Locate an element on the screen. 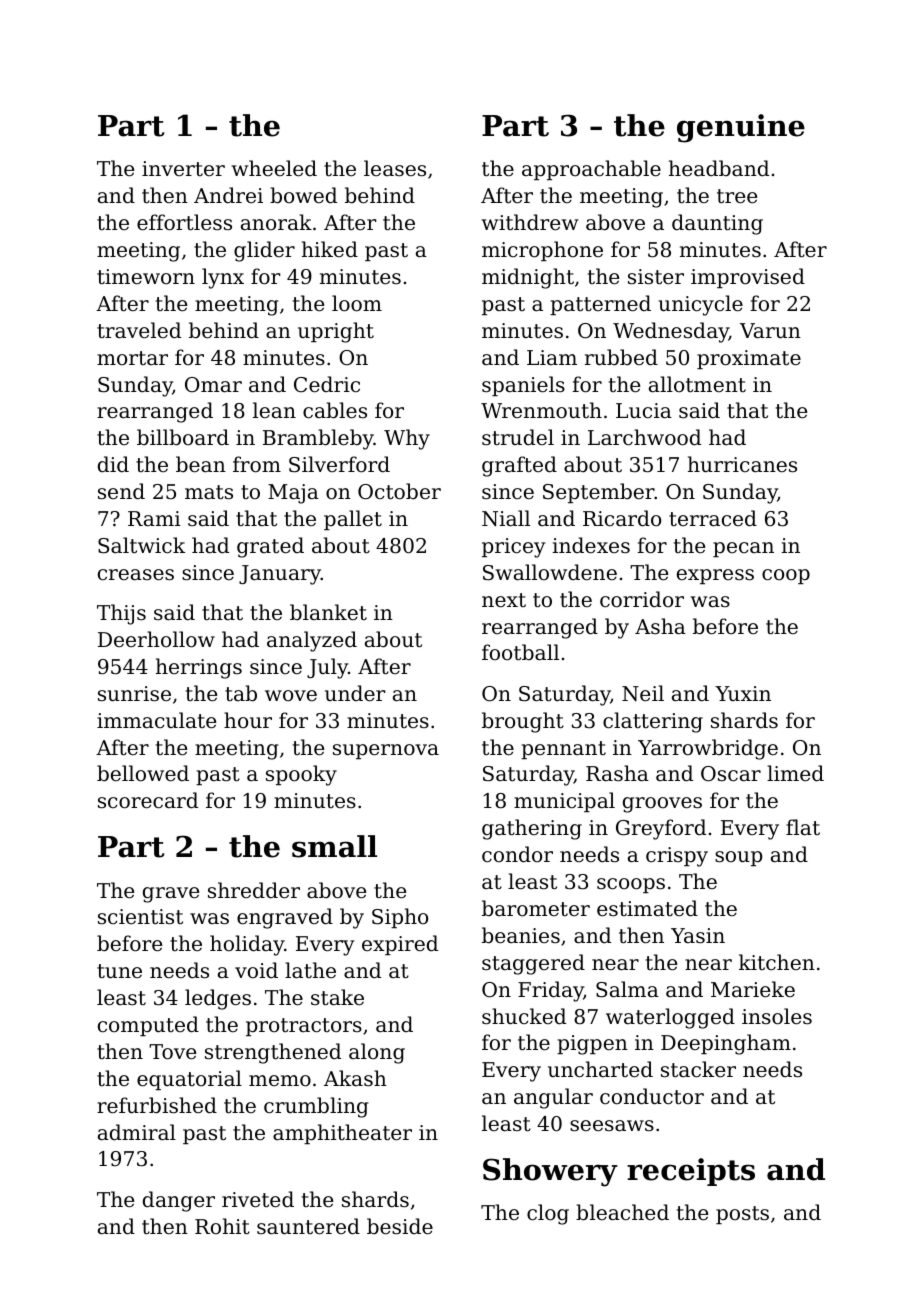  improvised is located at coordinates (748, 278).
